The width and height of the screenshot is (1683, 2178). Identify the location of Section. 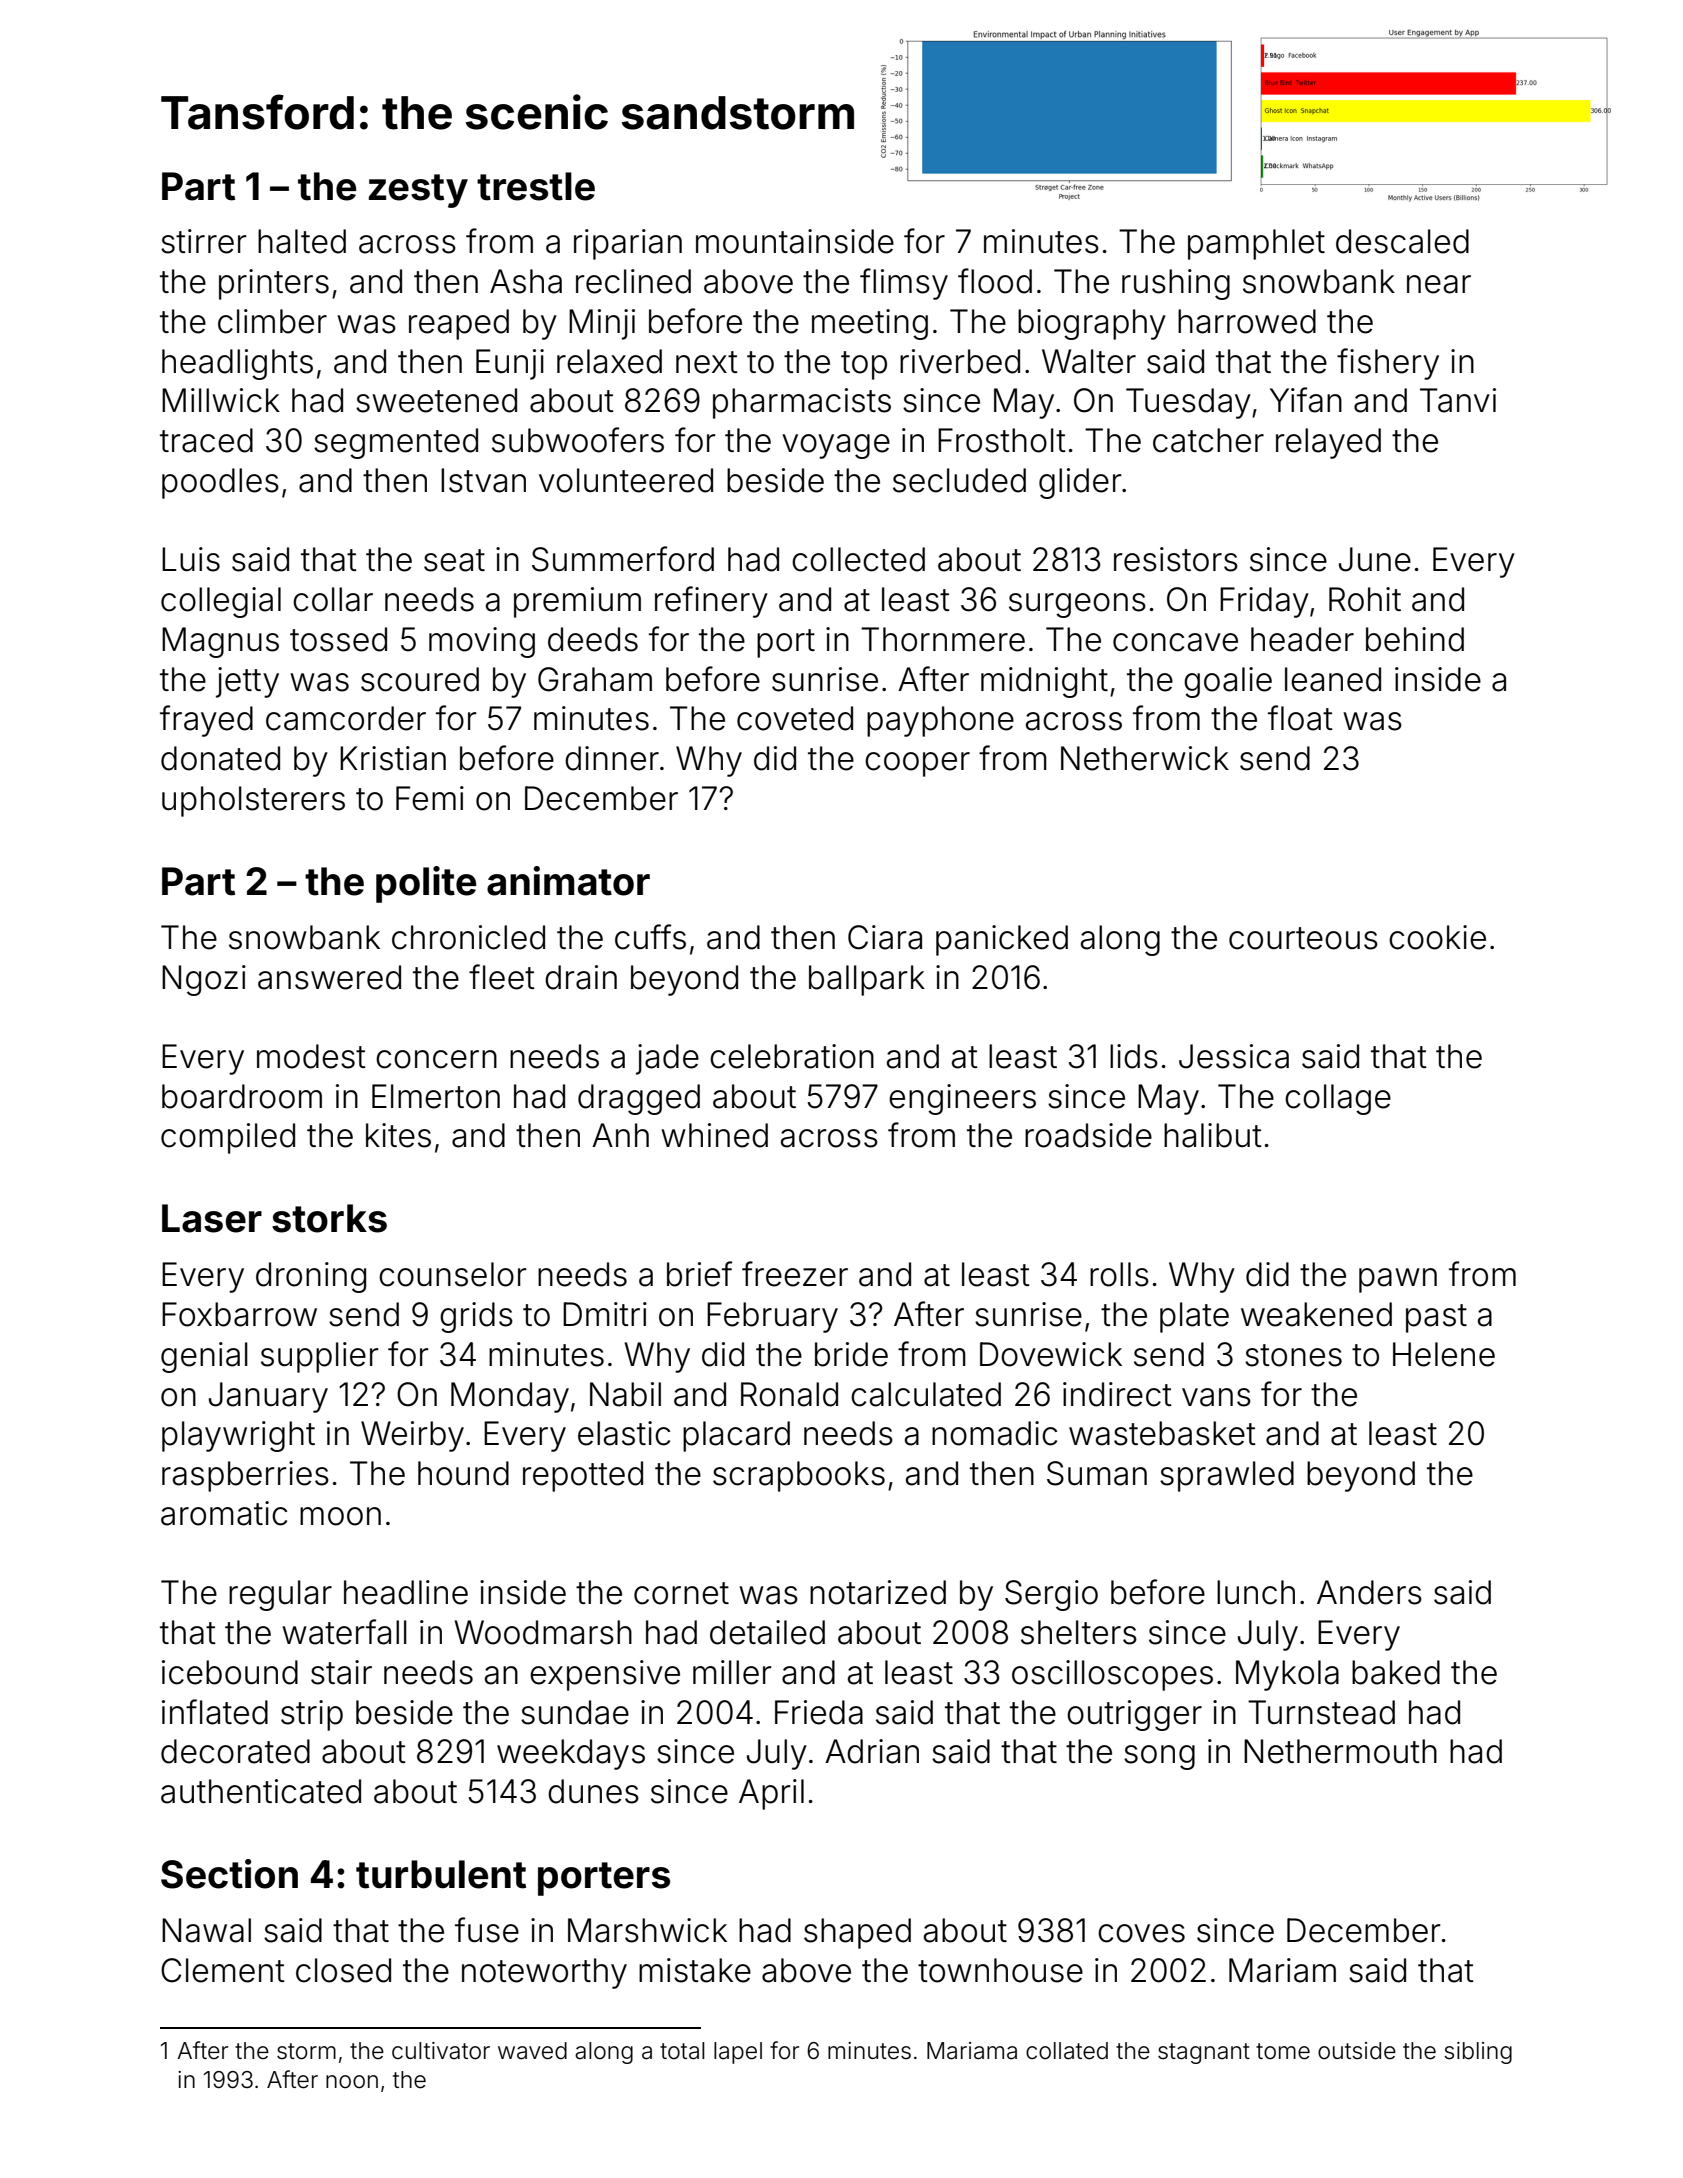
(229, 1874).
